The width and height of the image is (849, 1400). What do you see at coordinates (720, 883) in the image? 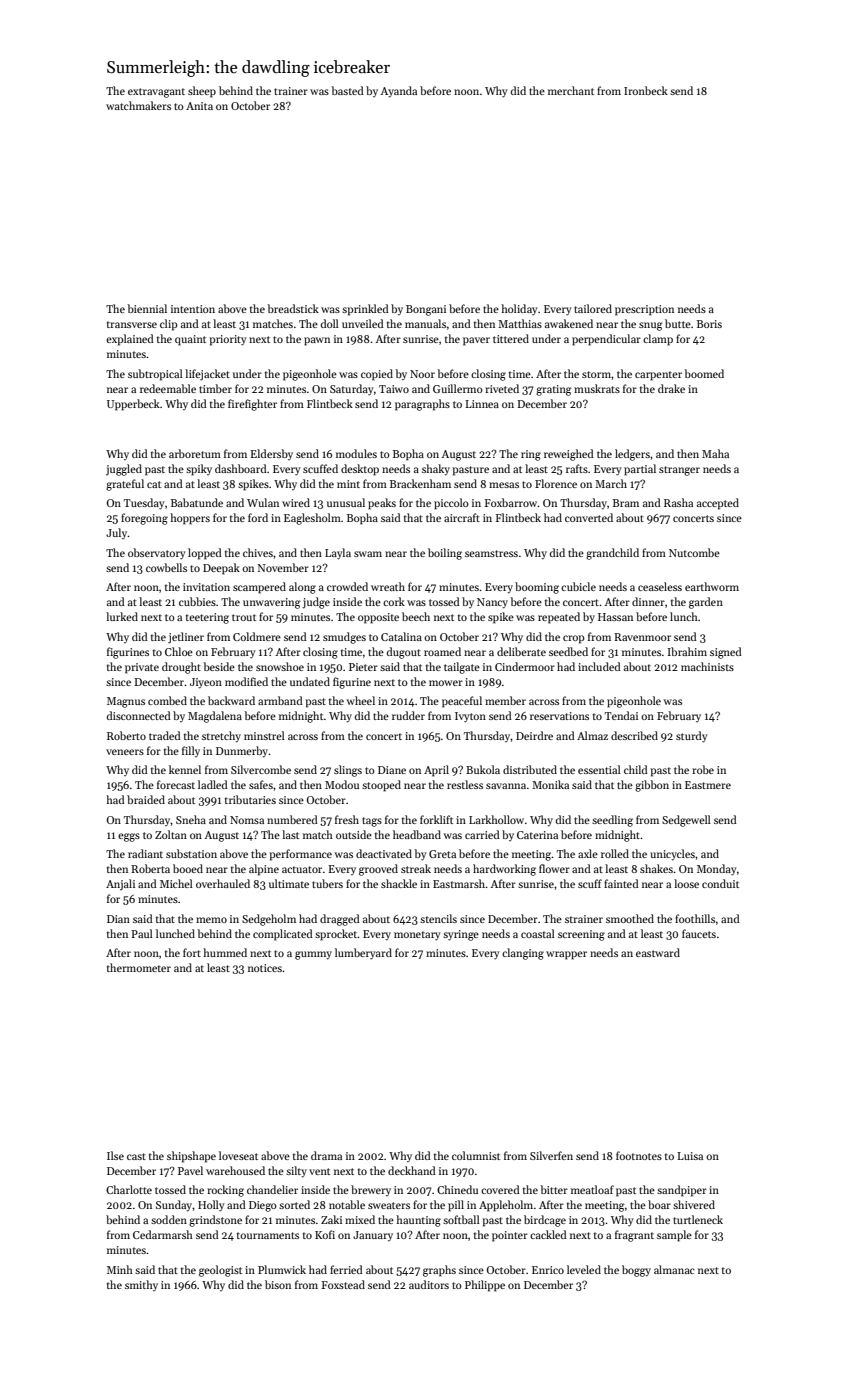
I see `conduit` at bounding box center [720, 883].
